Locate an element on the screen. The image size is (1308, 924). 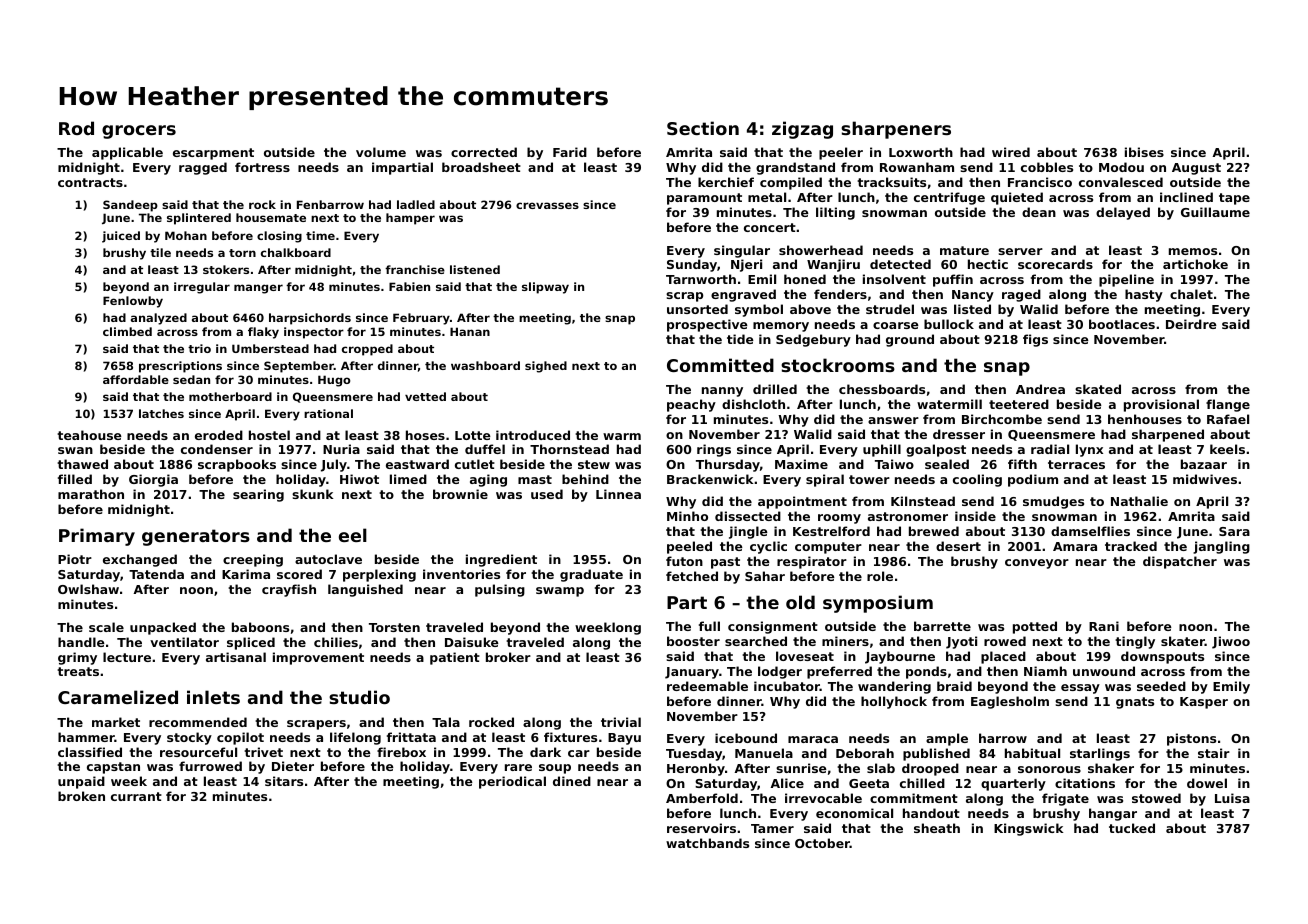
sitars is located at coordinates (284, 781).
